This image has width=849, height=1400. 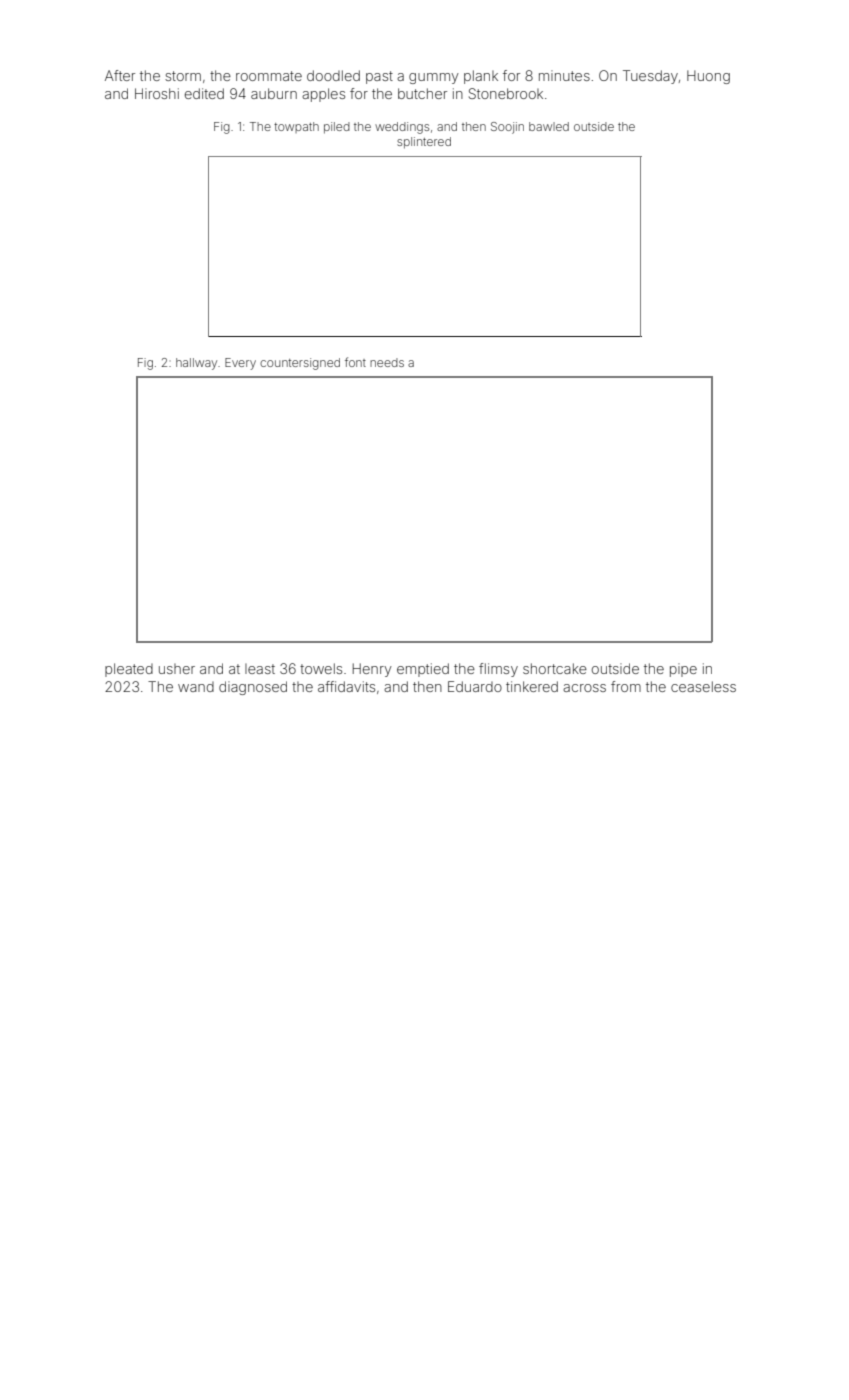 What do you see at coordinates (196, 687) in the image?
I see `wand` at bounding box center [196, 687].
